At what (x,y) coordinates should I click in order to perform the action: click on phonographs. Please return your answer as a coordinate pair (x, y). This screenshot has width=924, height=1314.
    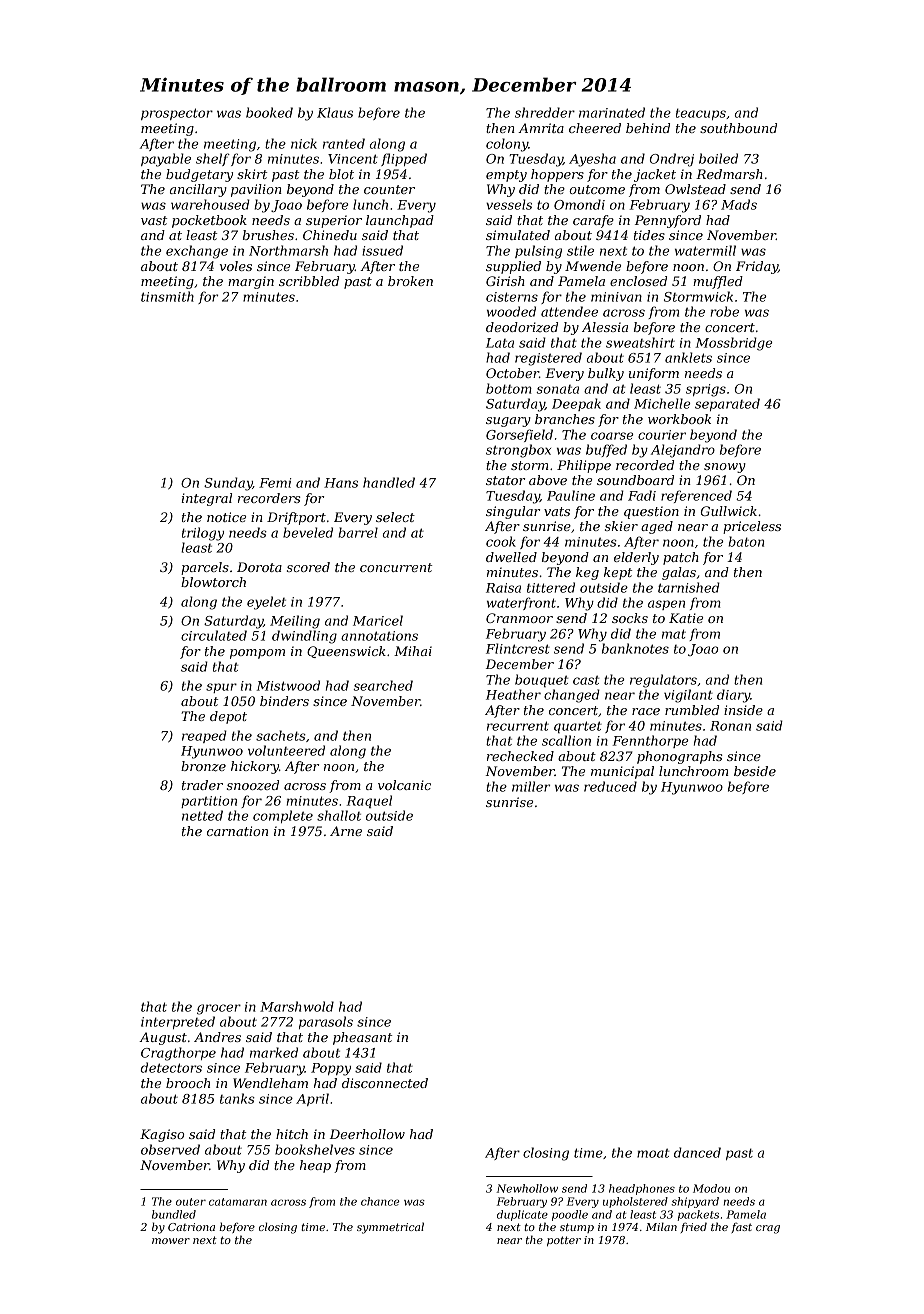
    Looking at the image, I should click on (679, 757).
